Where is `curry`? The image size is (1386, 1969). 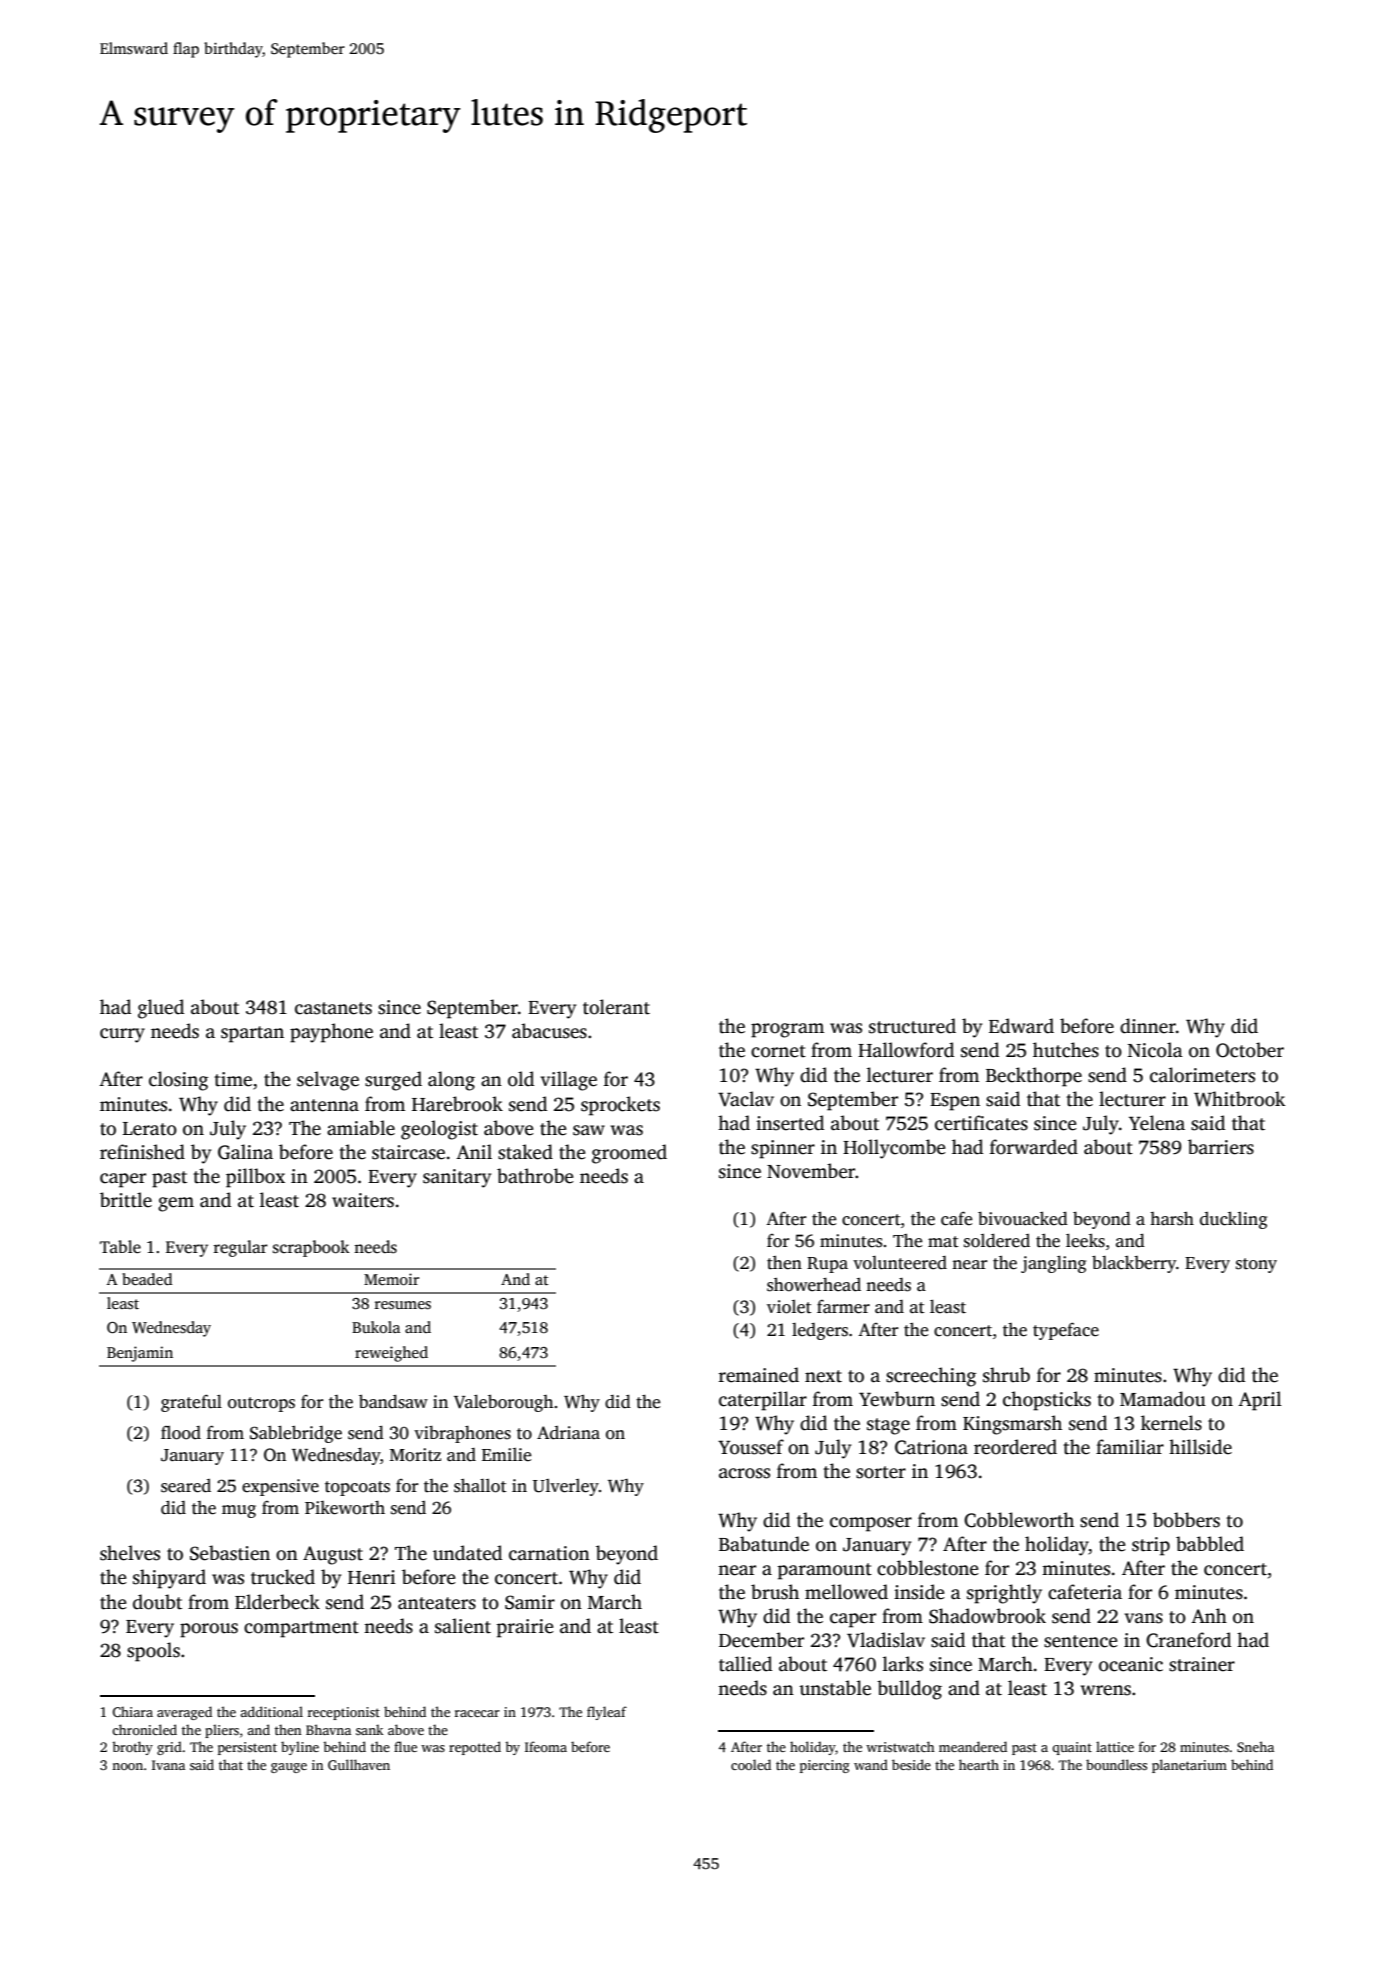 curry is located at coordinates (122, 1035).
